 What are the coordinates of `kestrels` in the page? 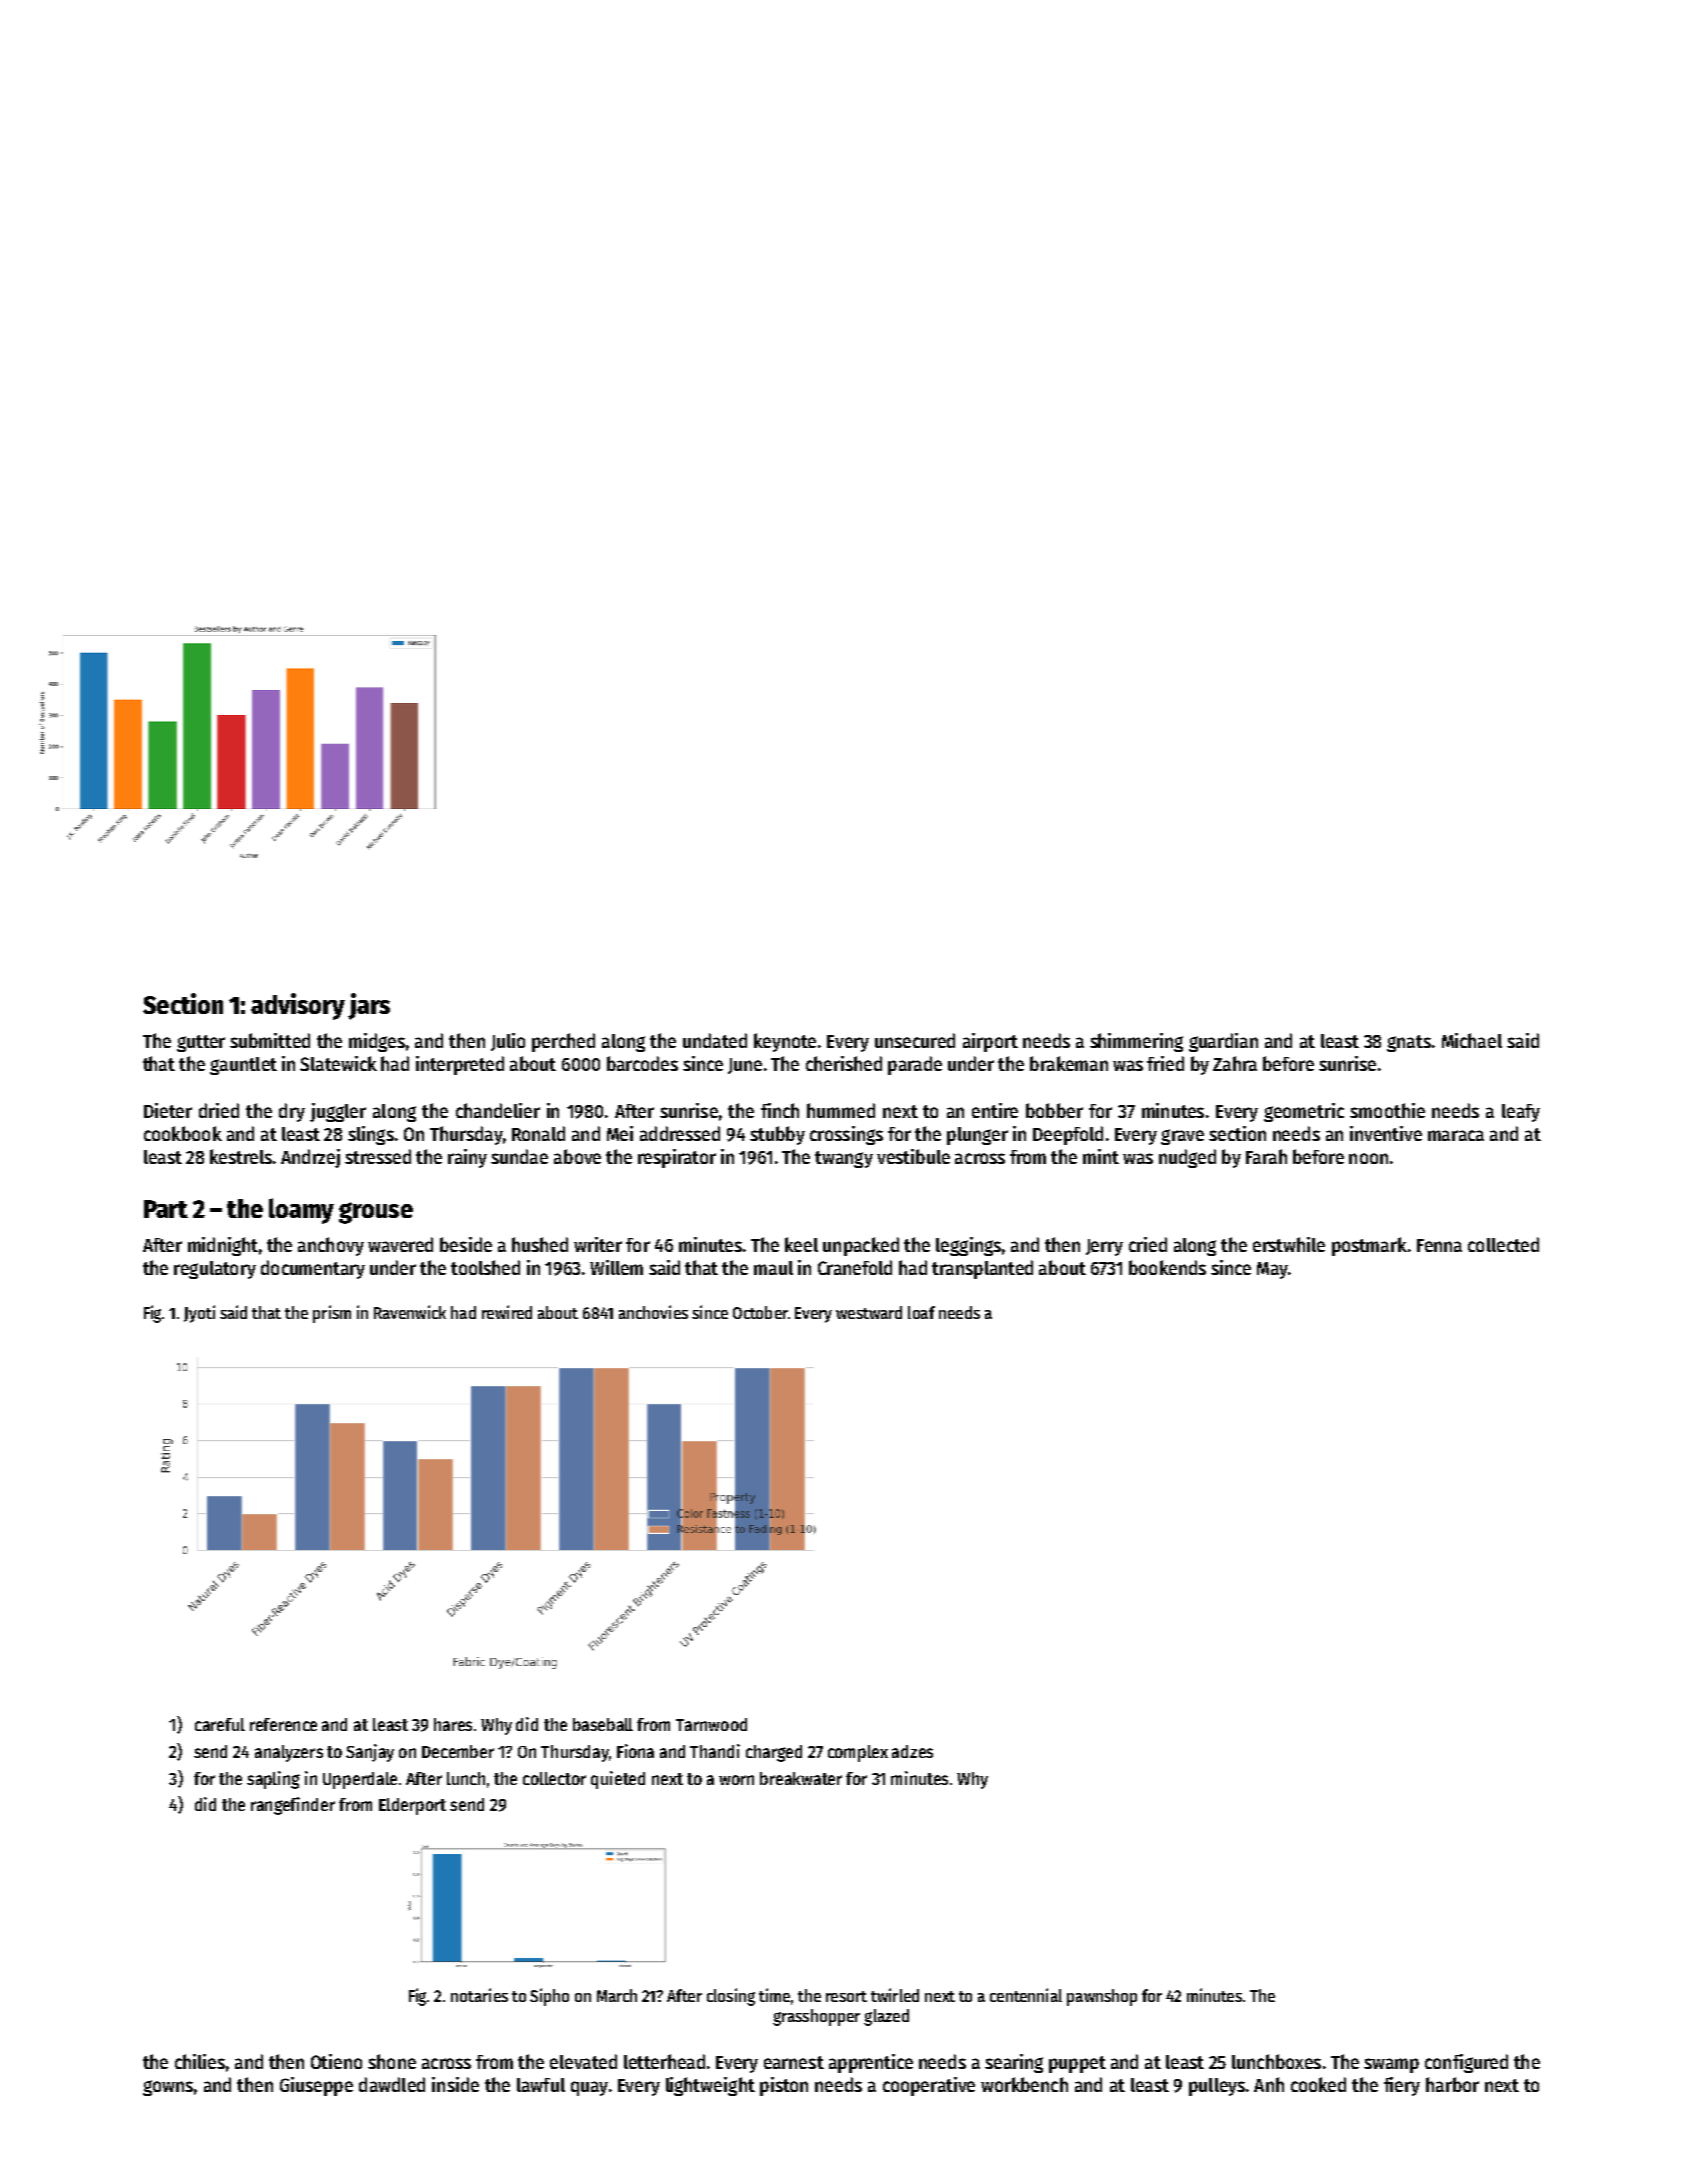 It's located at (241, 1156).
